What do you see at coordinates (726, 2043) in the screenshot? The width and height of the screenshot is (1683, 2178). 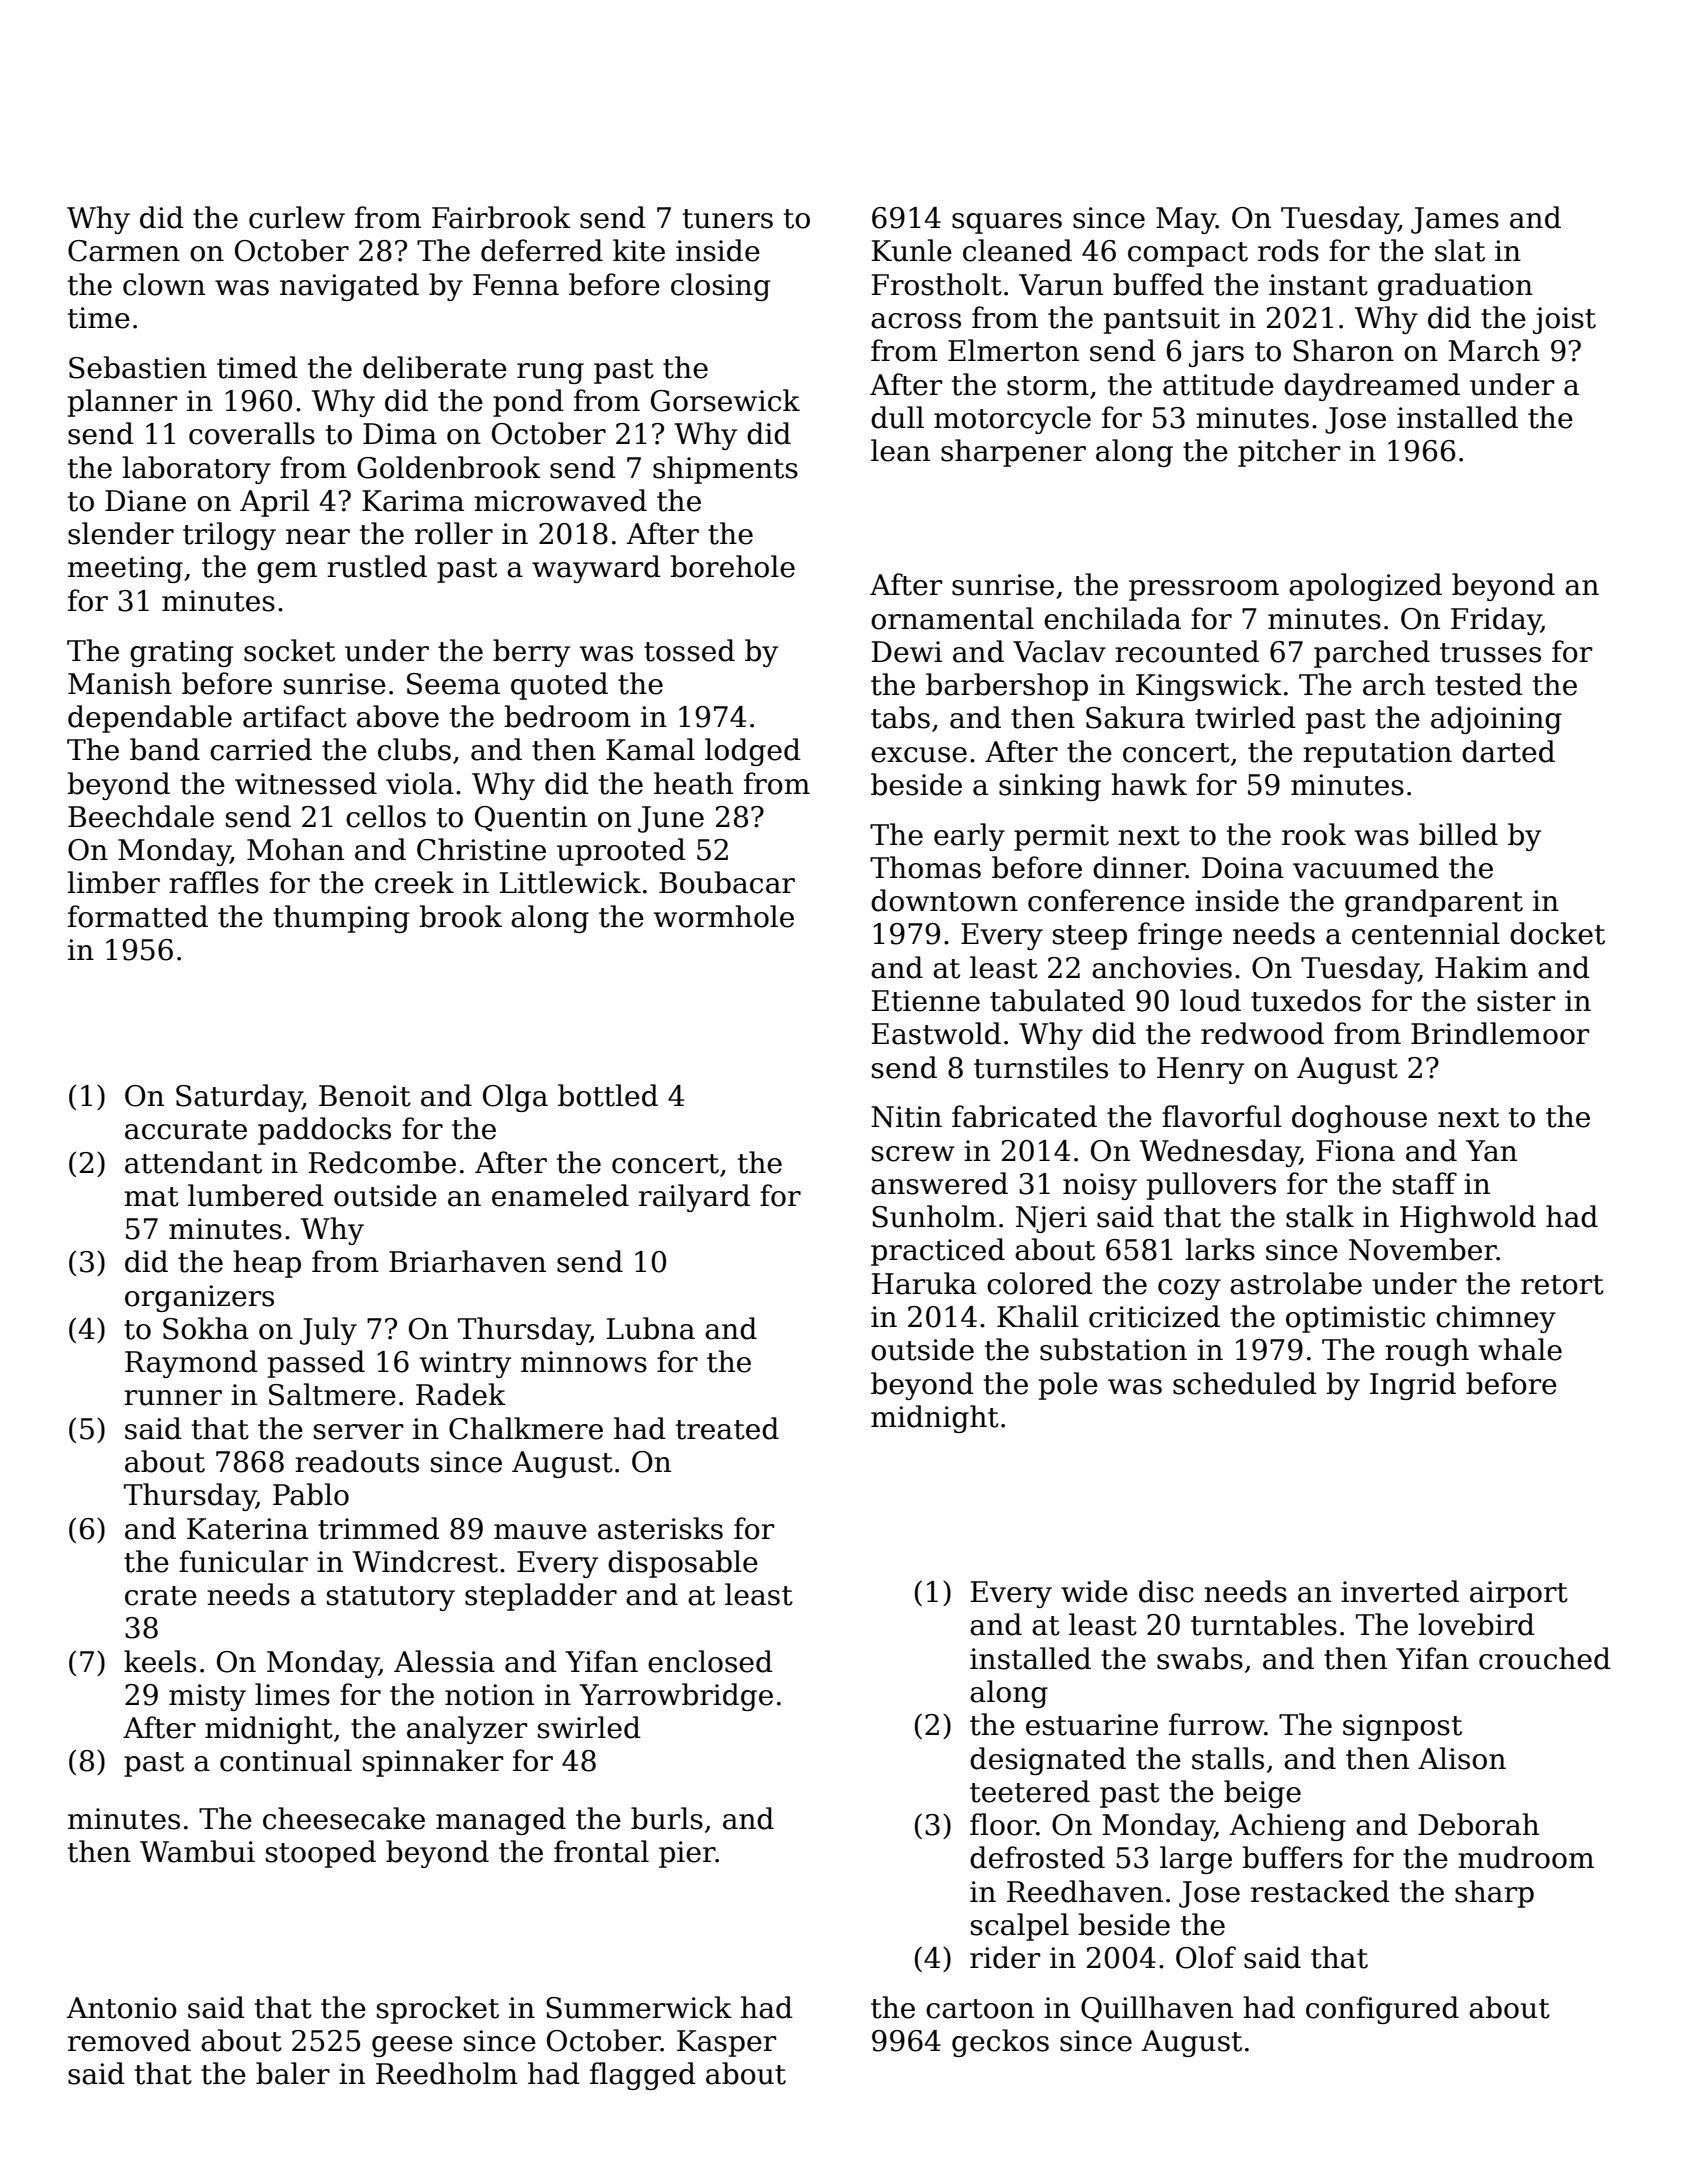 I see `Kasper` at bounding box center [726, 2043].
